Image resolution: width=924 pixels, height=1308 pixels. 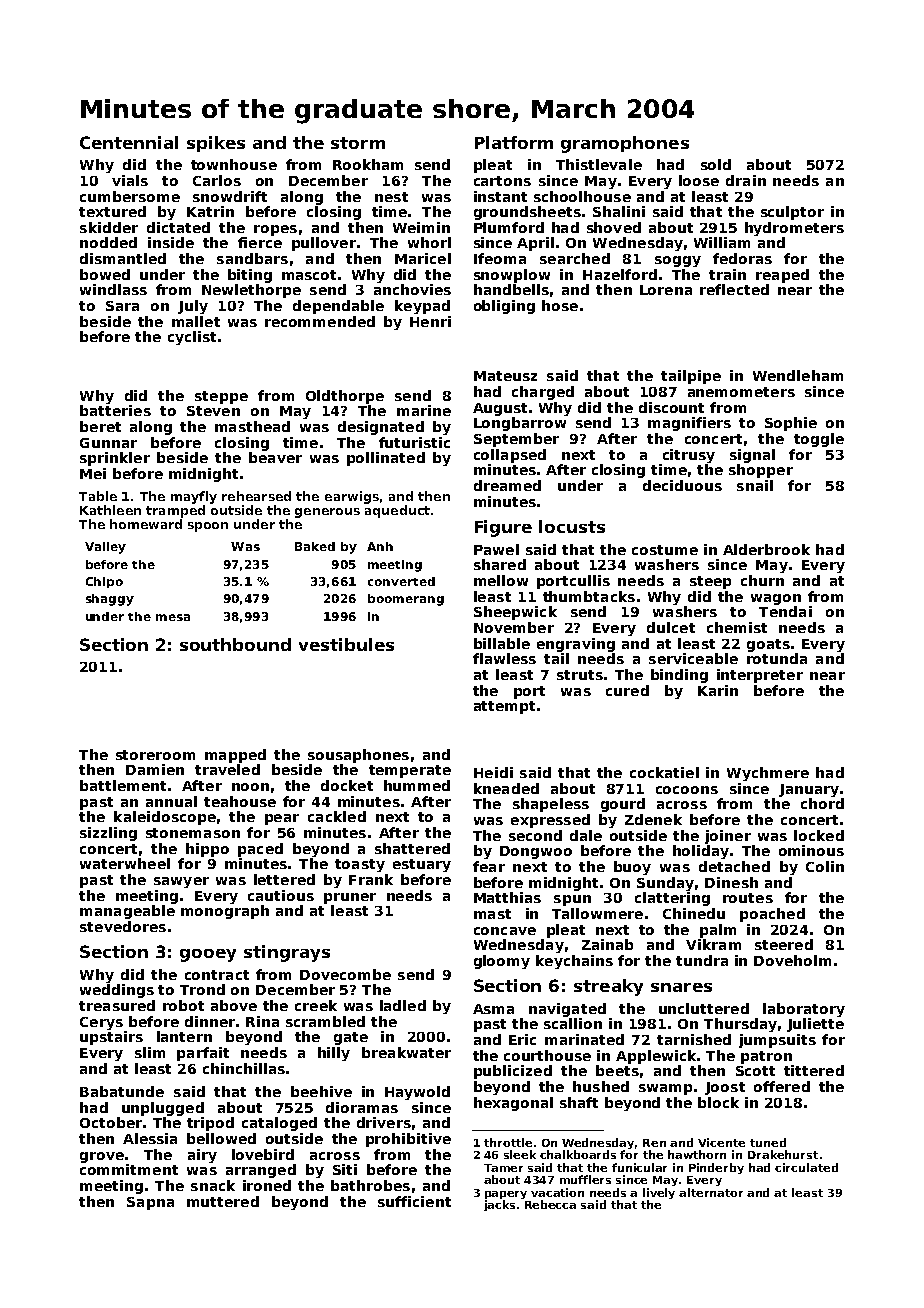 I want to click on Sapna, so click(x=150, y=1203).
